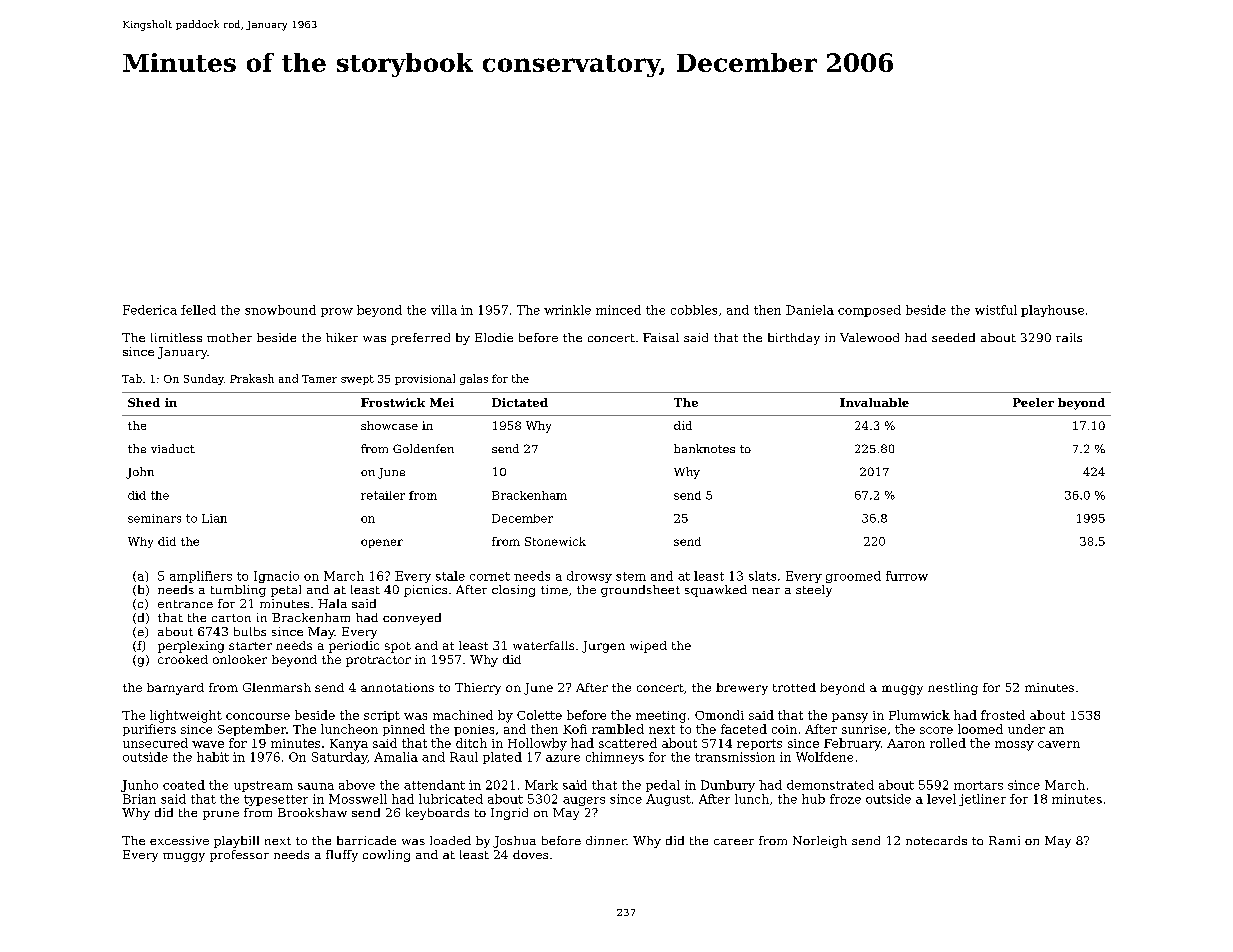 The image size is (1233, 952). What do you see at coordinates (1052, 311) in the screenshot?
I see `playhouse` at bounding box center [1052, 311].
